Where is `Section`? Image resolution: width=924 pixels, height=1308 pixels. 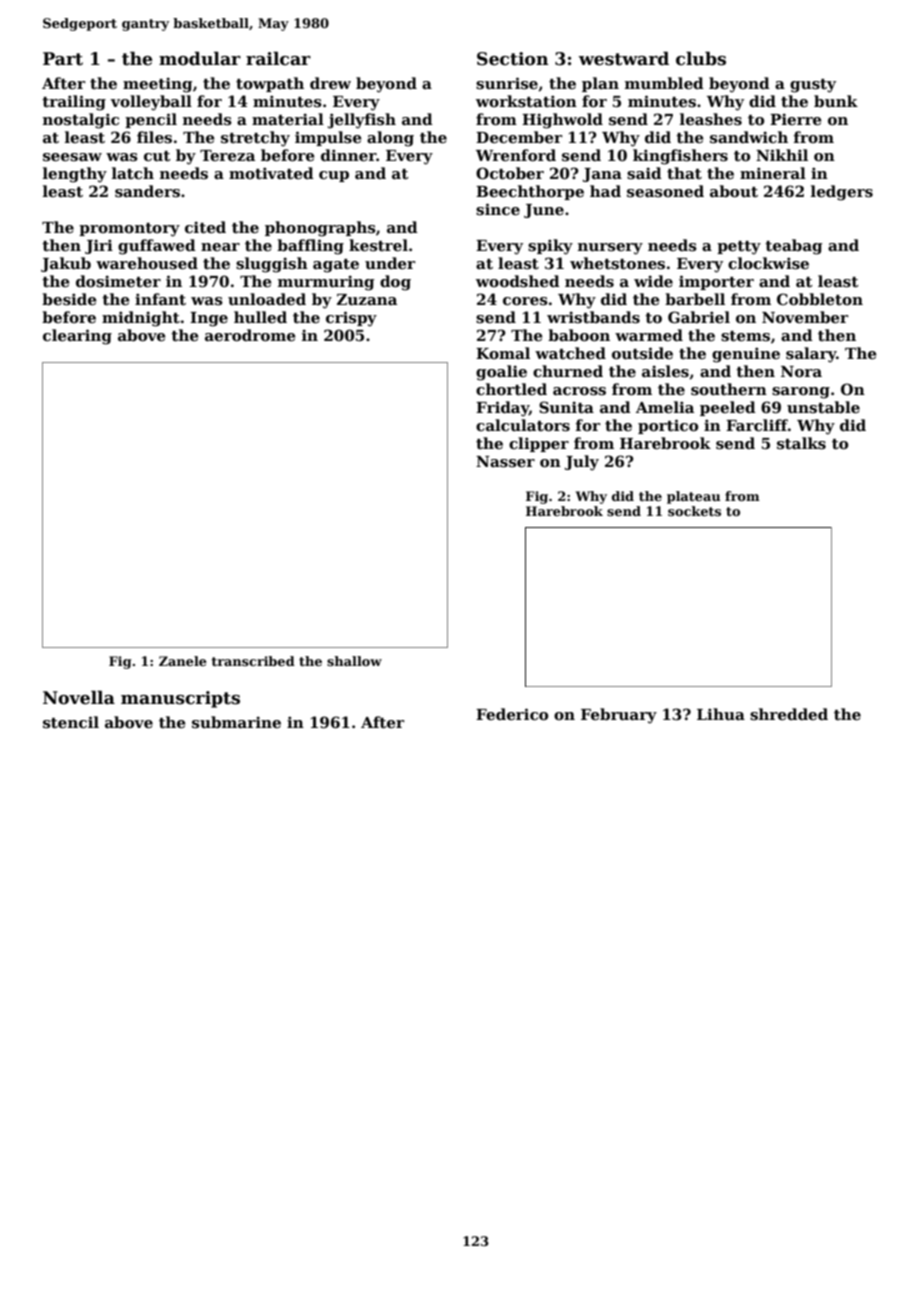 Section is located at coordinates (512, 59).
